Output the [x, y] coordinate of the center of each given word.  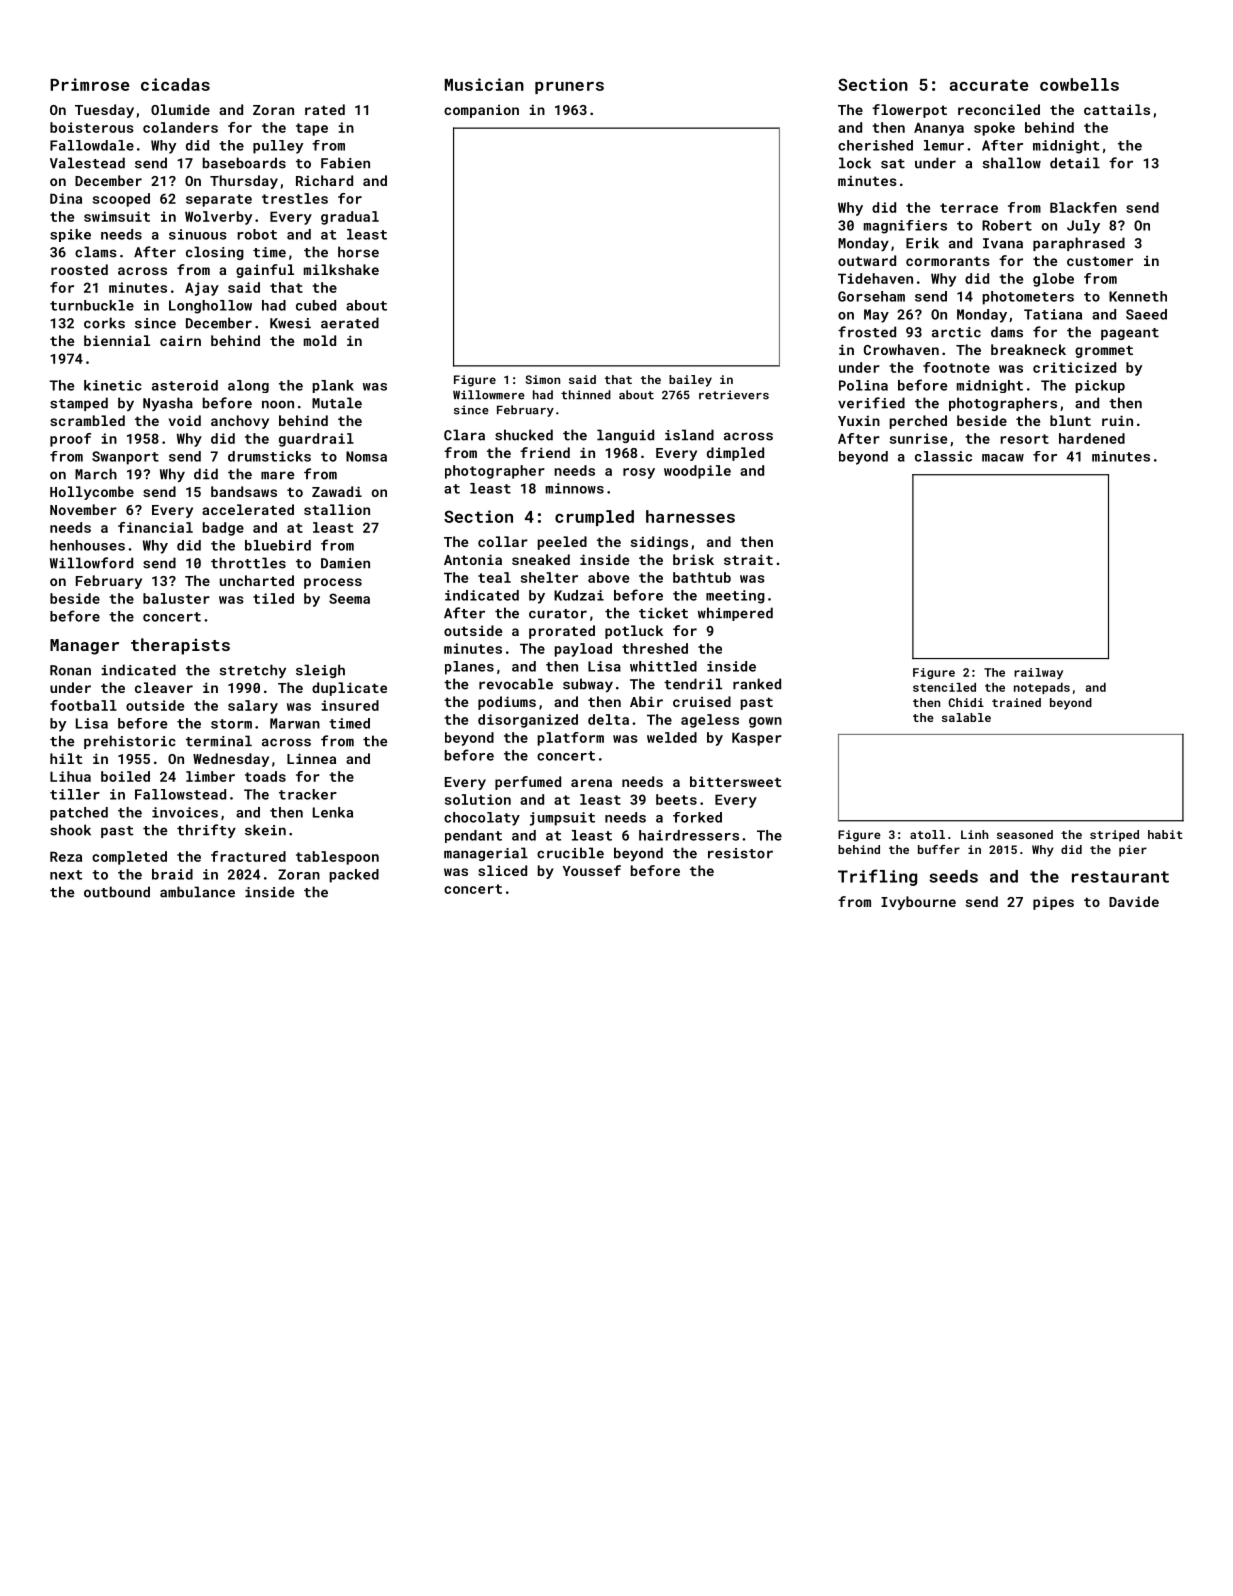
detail [1075, 163]
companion [481, 111]
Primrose [89, 84]
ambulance [197, 892]
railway [1038, 673]
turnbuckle [92, 305]
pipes [1053, 903]
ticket [663, 613]
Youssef [591, 870]
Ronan [70, 670]
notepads [1042, 688]
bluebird [278, 545]
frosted [867, 332]
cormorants [948, 261]
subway [588, 685]
